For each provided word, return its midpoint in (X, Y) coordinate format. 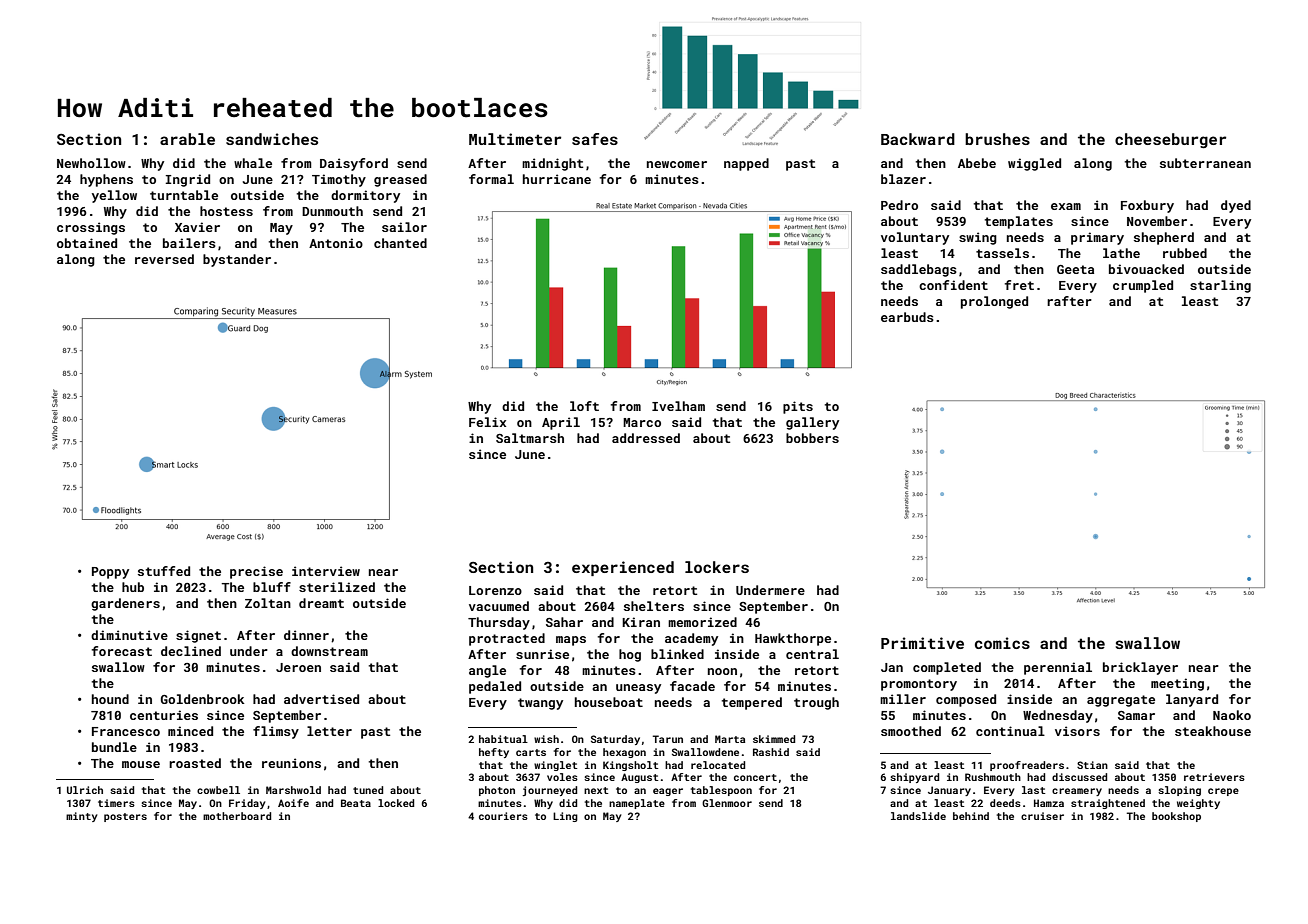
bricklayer (1140, 668)
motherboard (237, 816)
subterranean (1205, 163)
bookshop (1176, 817)
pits (798, 407)
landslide (918, 816)
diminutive (129, 635)
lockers (717, 567)
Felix (487, 422)
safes (595, 139)
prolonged (994, 302)
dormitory (365, 196)
